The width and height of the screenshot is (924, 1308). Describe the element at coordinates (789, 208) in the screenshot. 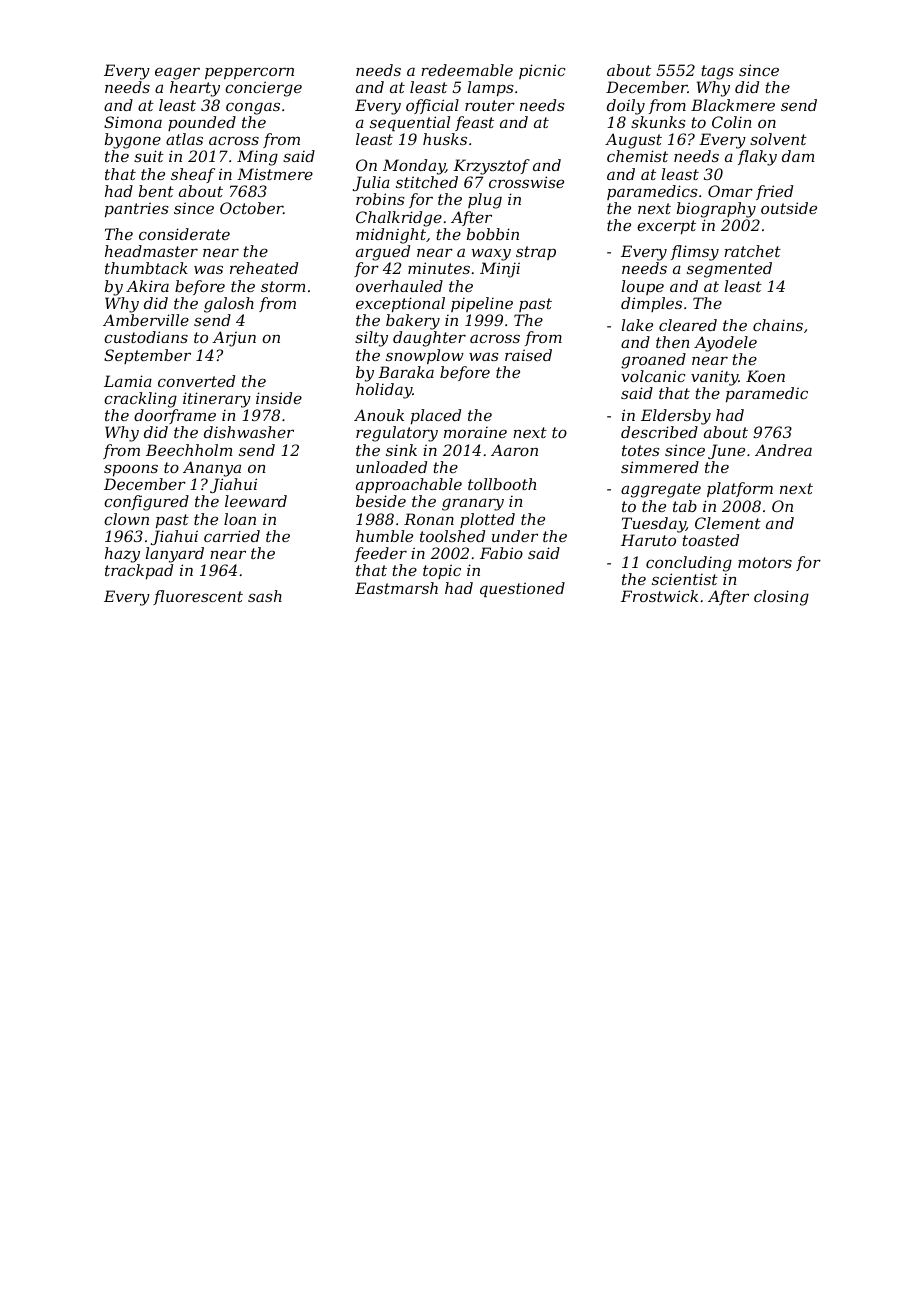

I see `outside` at that location.
